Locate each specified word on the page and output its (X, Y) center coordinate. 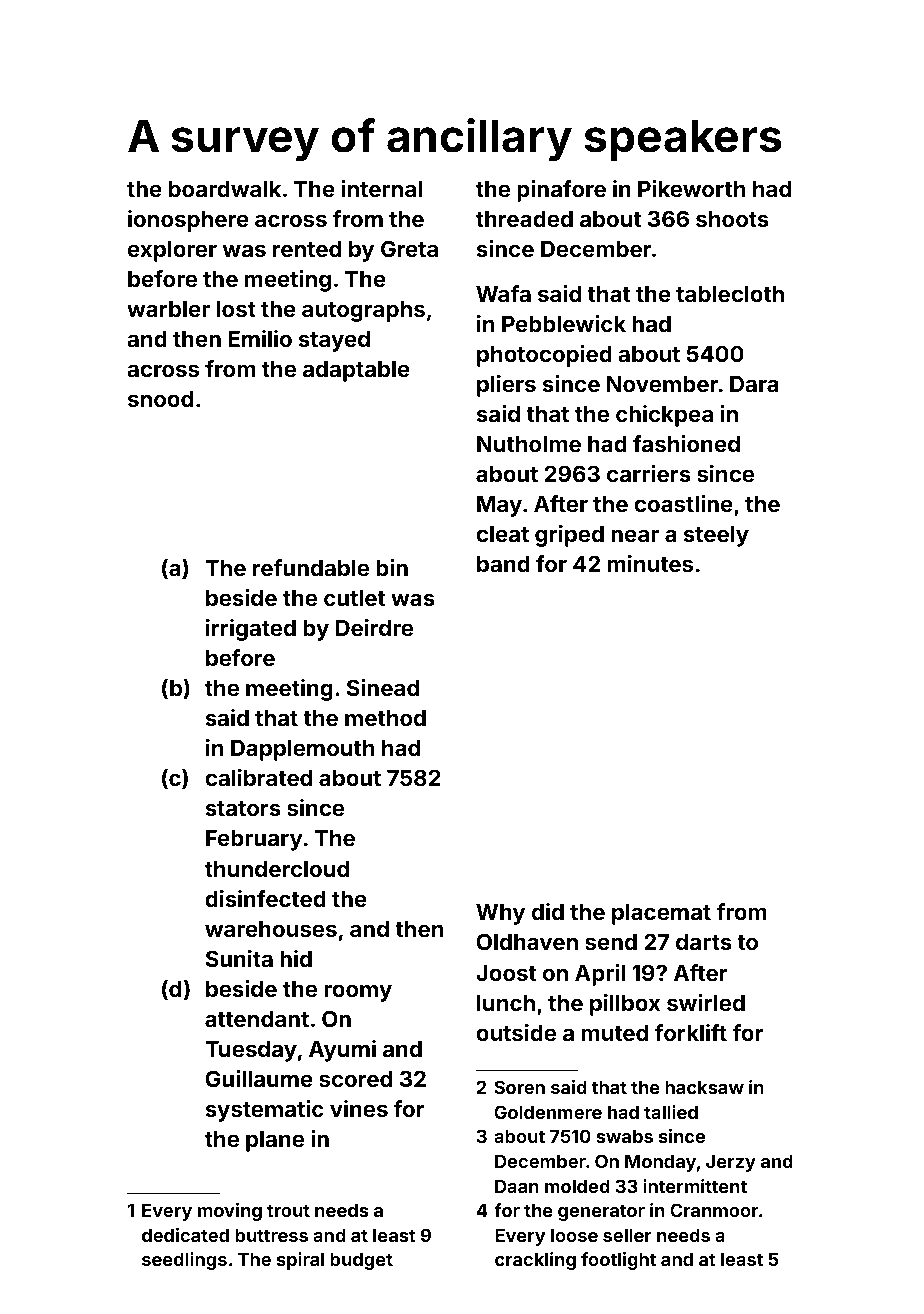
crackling (535, 1261)
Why (500, 914)
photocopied (544, 356)
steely (716, 536)
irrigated (251, 630)
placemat (661, 914)
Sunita (239, 958)
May (499, 506)
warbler (168, 309)
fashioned (686, 443)
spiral (300, 1261)
